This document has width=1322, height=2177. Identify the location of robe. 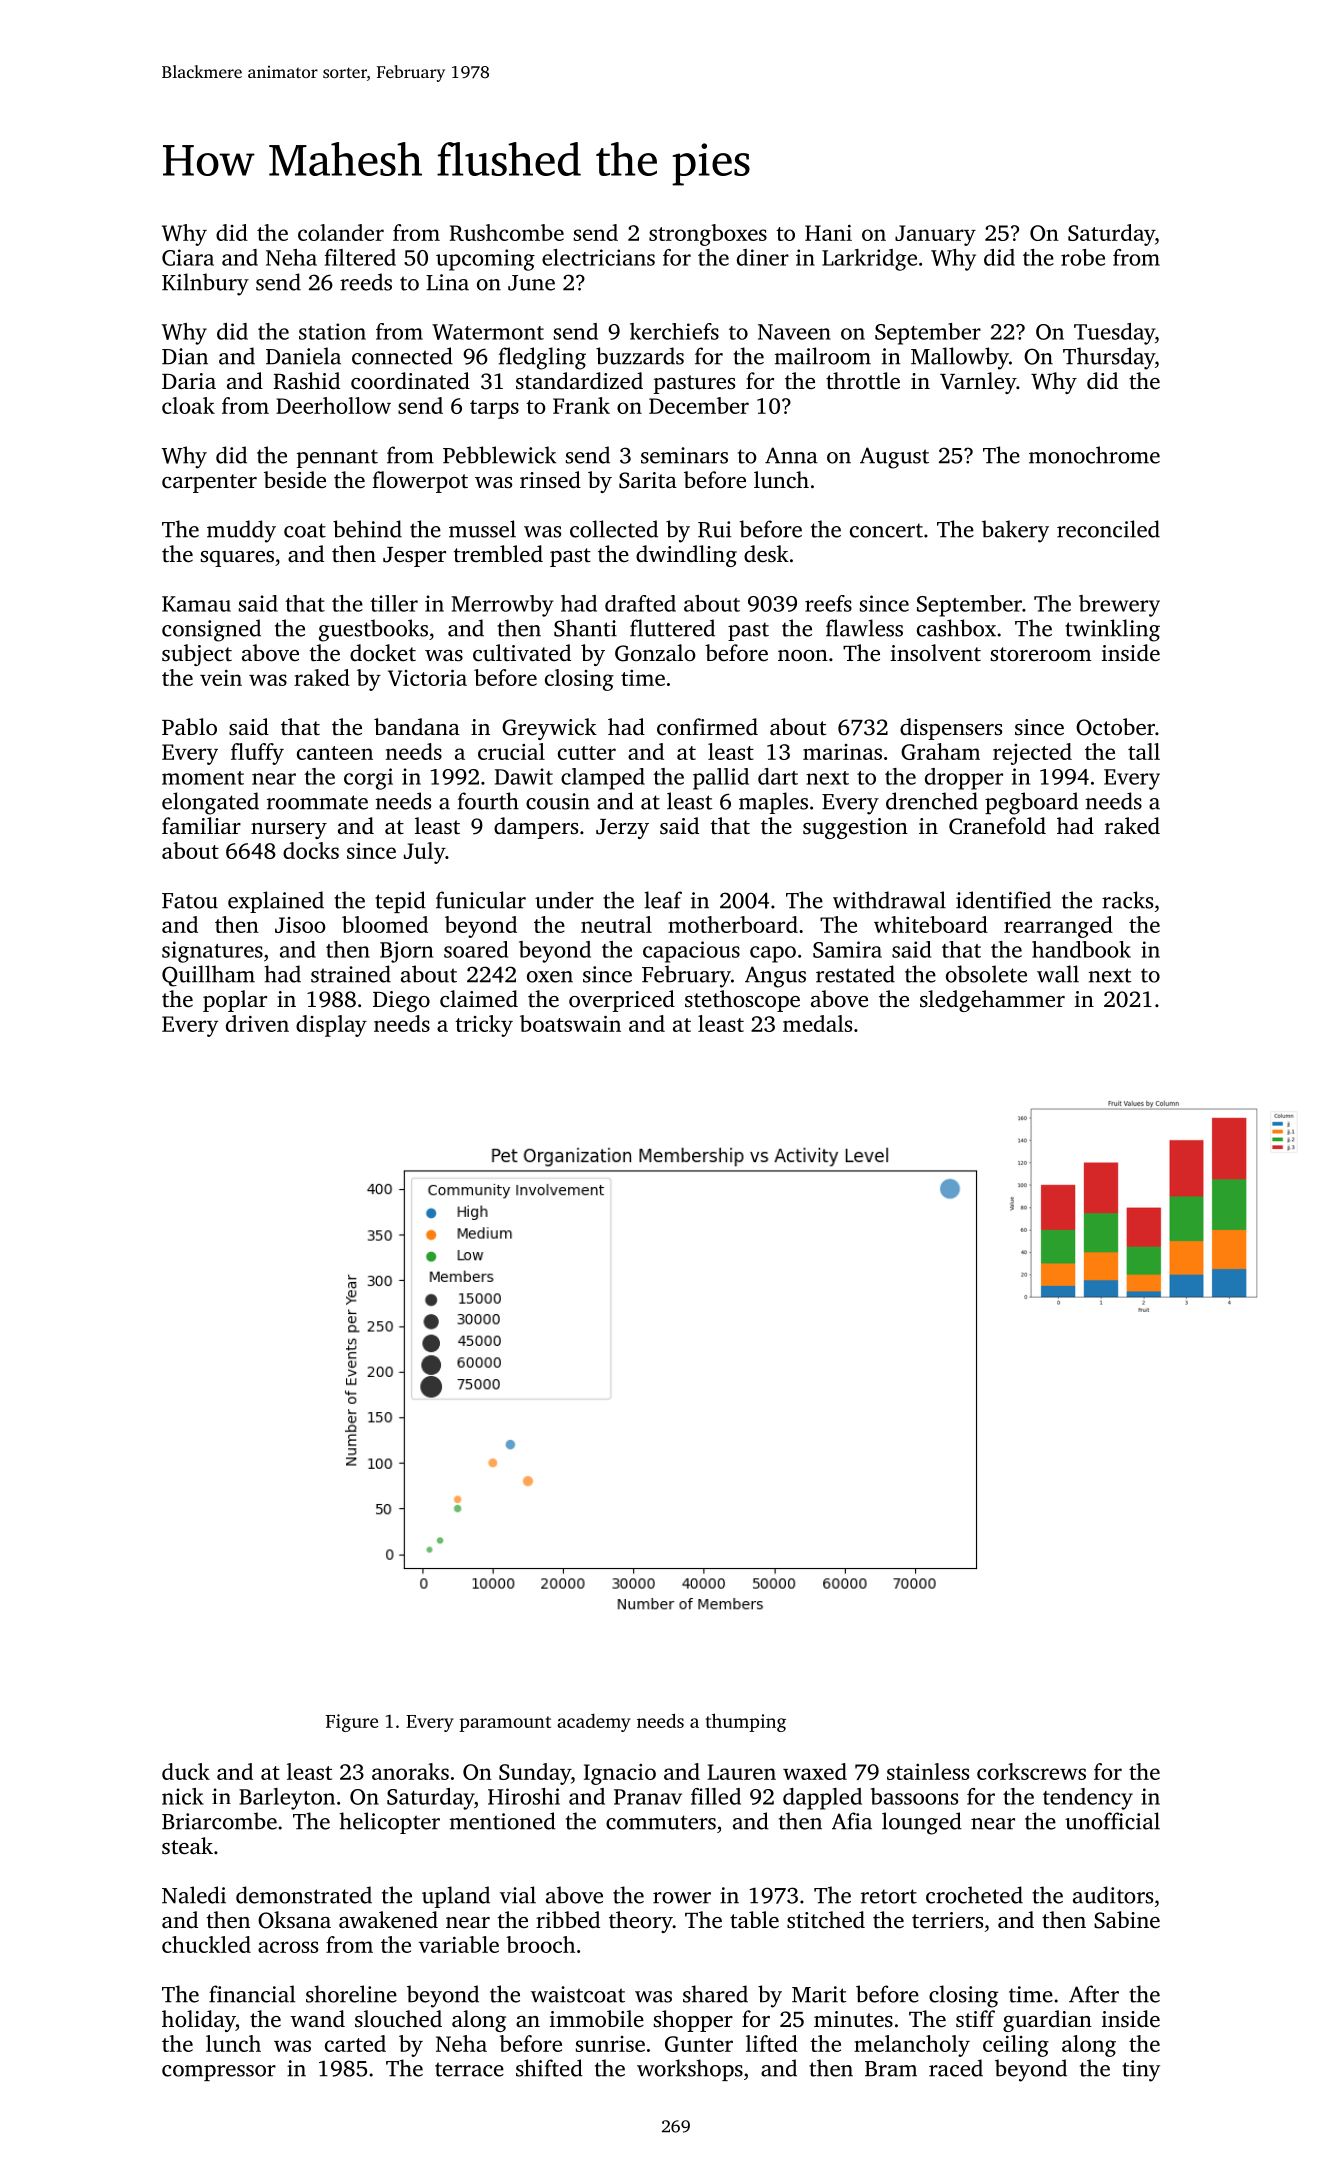
(1083, 257).
